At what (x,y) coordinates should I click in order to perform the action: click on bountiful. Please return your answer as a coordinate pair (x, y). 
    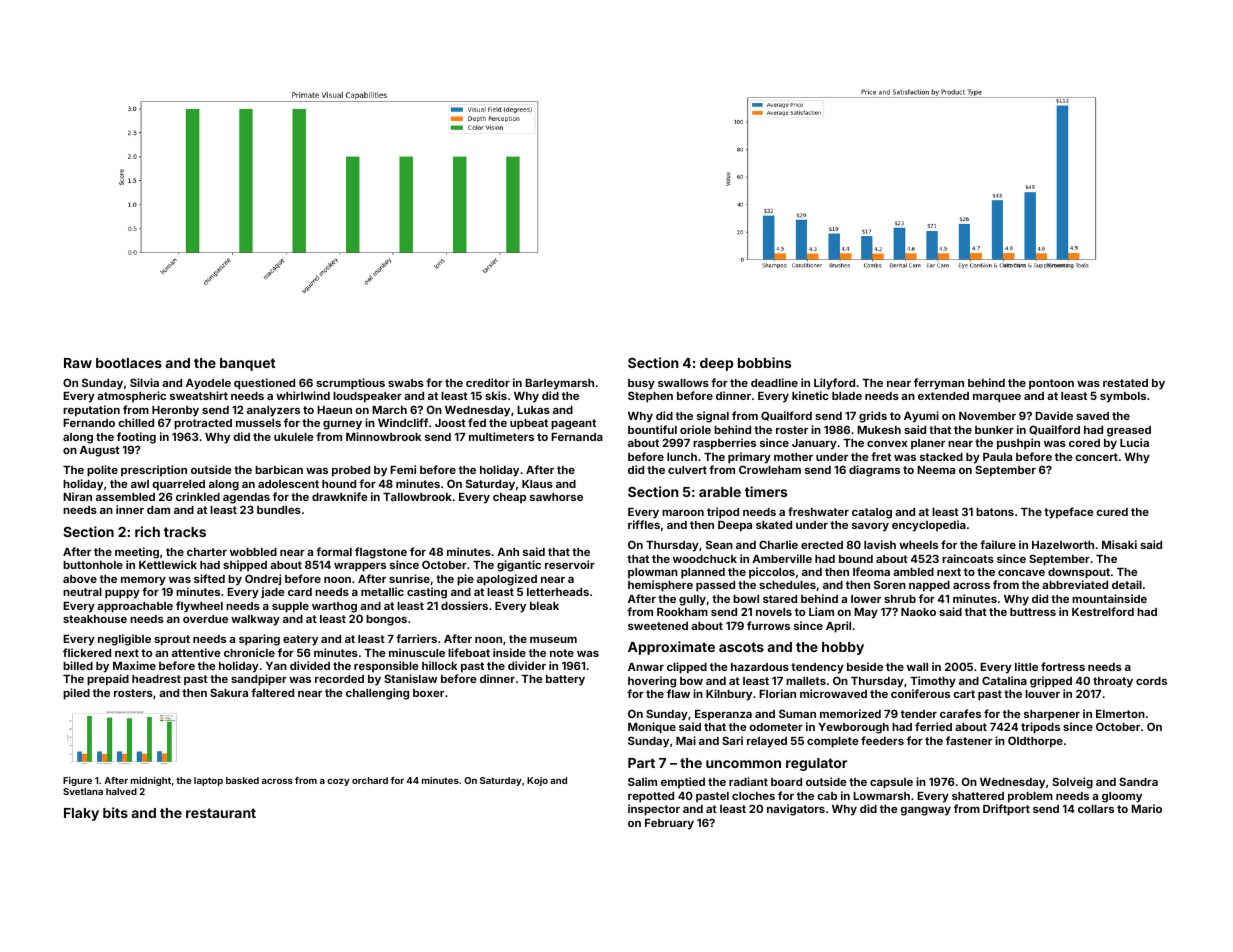
    Looking at the image, I should click on (652, 429).
